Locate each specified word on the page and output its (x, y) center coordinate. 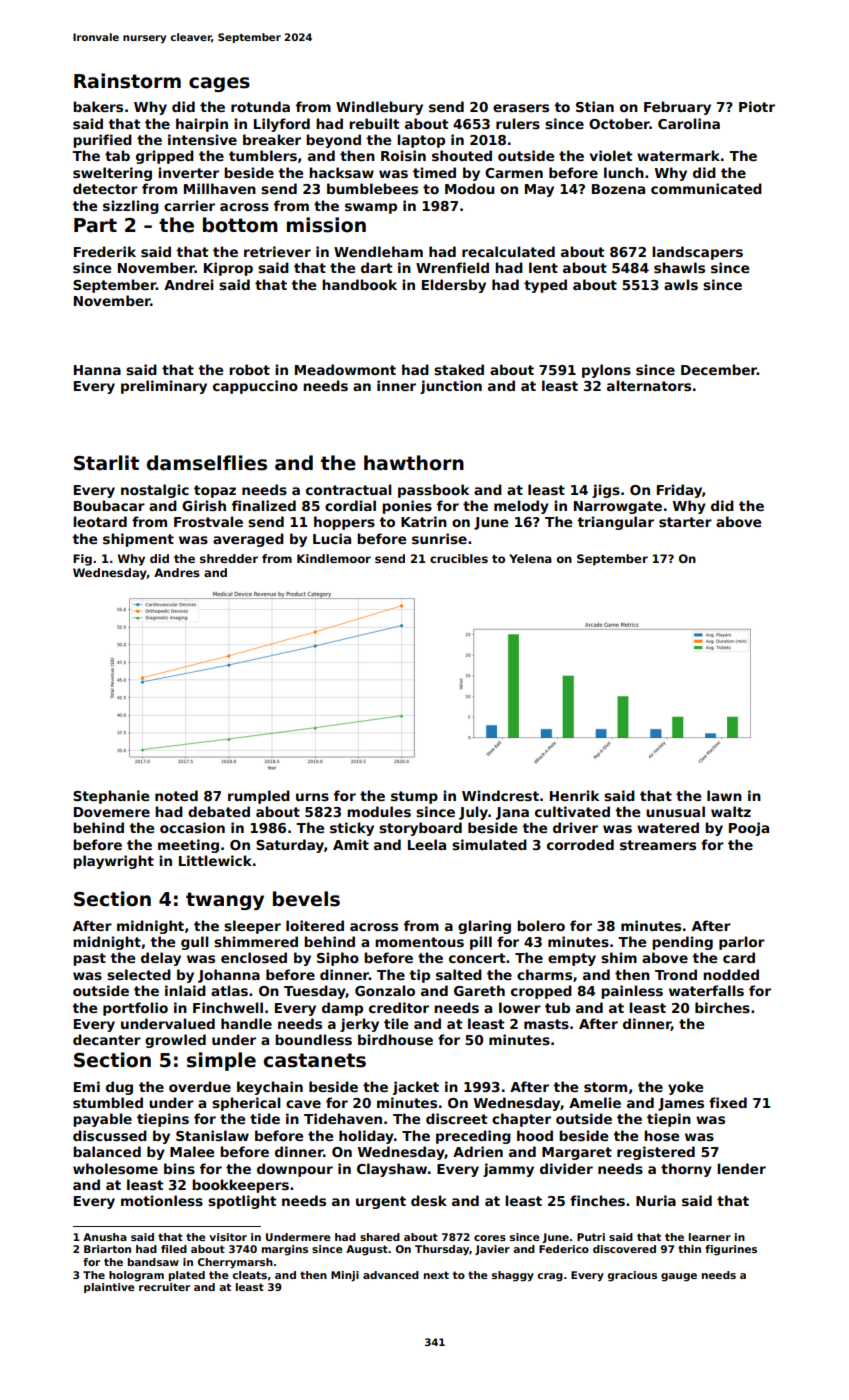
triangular (615, 523)
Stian (595, 106)
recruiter (164, 1287)
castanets (314, 1060)
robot (249, 369)
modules (379, 811)
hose (661, 1135)
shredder (229, 558)
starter (685, 522)
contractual (349, 489)
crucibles (459, 558)
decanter (107, 1039)
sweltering (112, 174)
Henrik (574, 795)
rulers (518, 123)
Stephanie (111, 797)
